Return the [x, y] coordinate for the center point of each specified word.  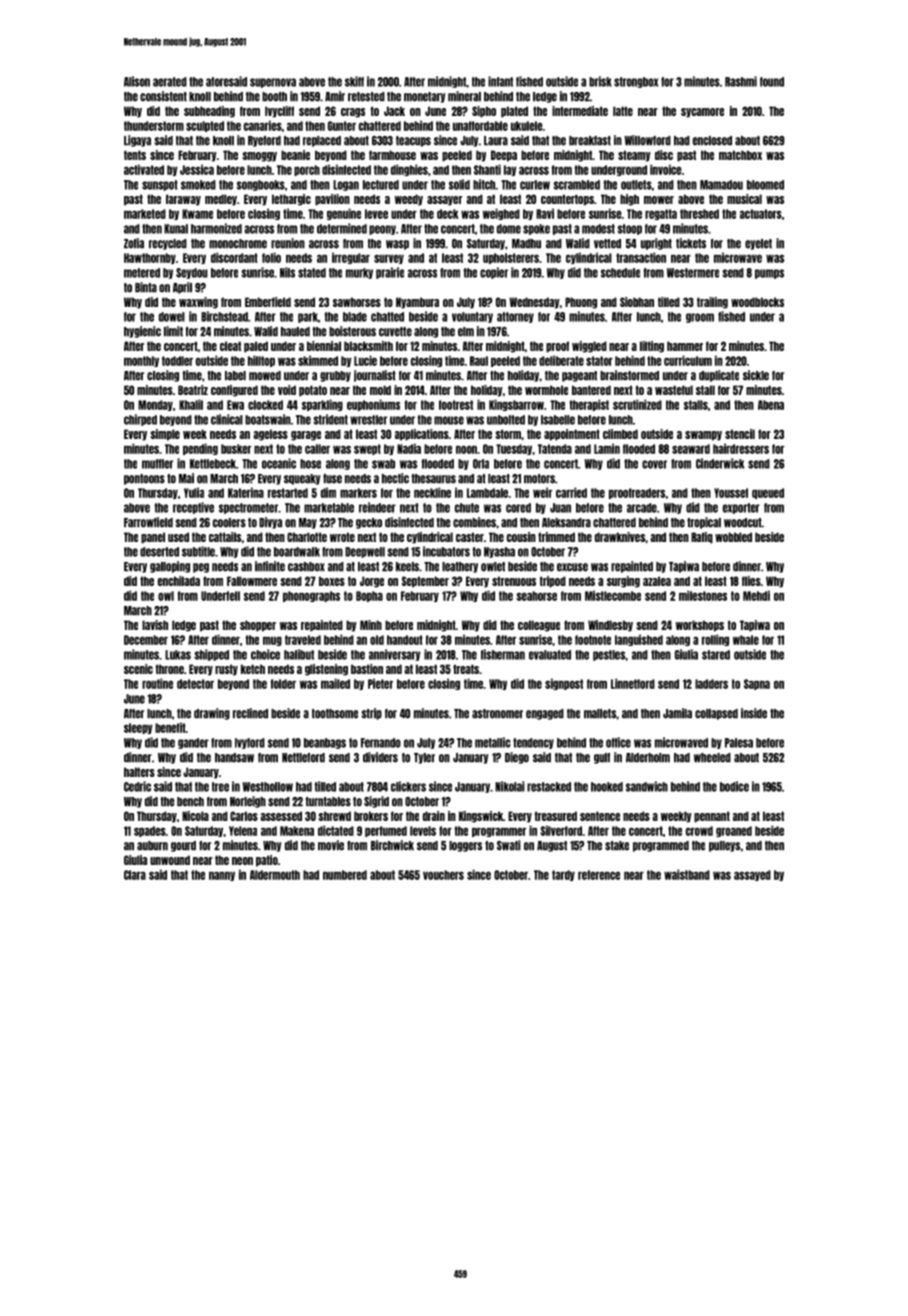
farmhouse [392, 155]
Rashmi [741, 81]
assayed [752, 875]
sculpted [205, 126]
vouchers [443, 875]
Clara [135, 875]
